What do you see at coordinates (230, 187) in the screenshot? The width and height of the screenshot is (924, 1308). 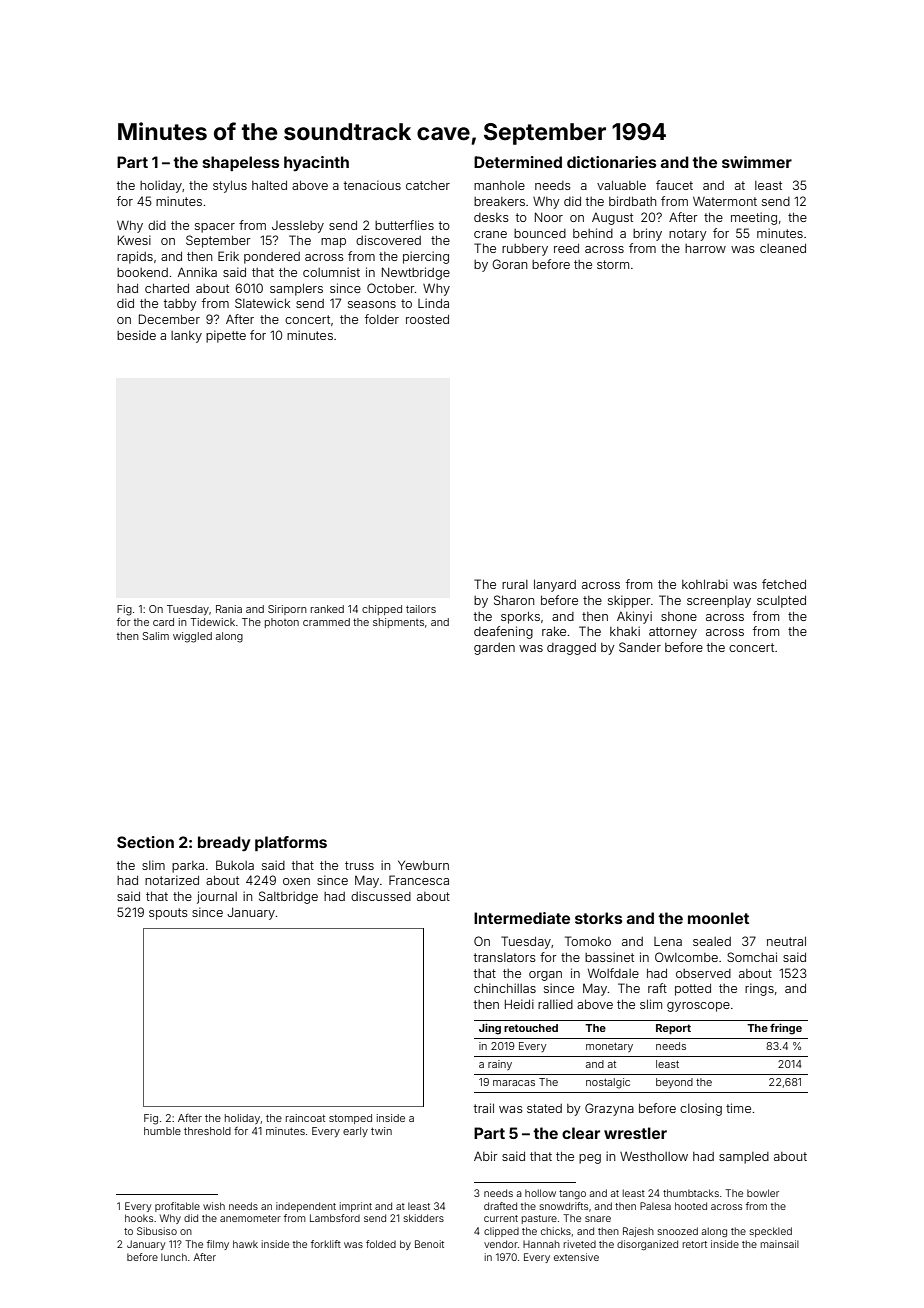 I see `stylus` at bounding box center [230, 187].
